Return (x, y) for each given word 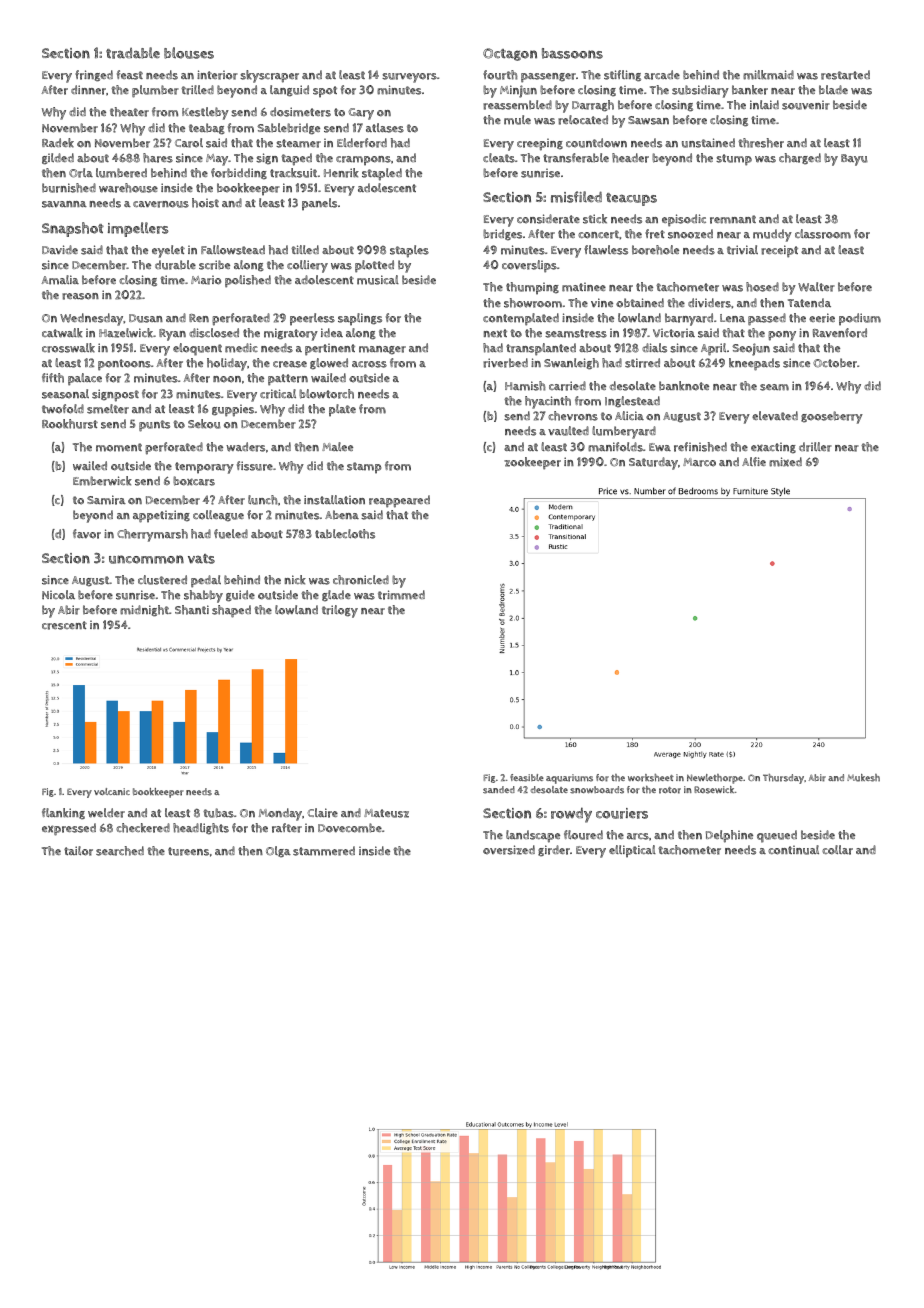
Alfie (754, 461)
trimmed (401, 595)
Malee (337, 446)
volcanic (112, 791)
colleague (218, 516)
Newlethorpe (715, 779)
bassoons (572, 53)
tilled (305, 249)
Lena (732, 318)
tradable (133, 53)
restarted (845, 75)
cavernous (161, 204)
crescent (64, 625)
